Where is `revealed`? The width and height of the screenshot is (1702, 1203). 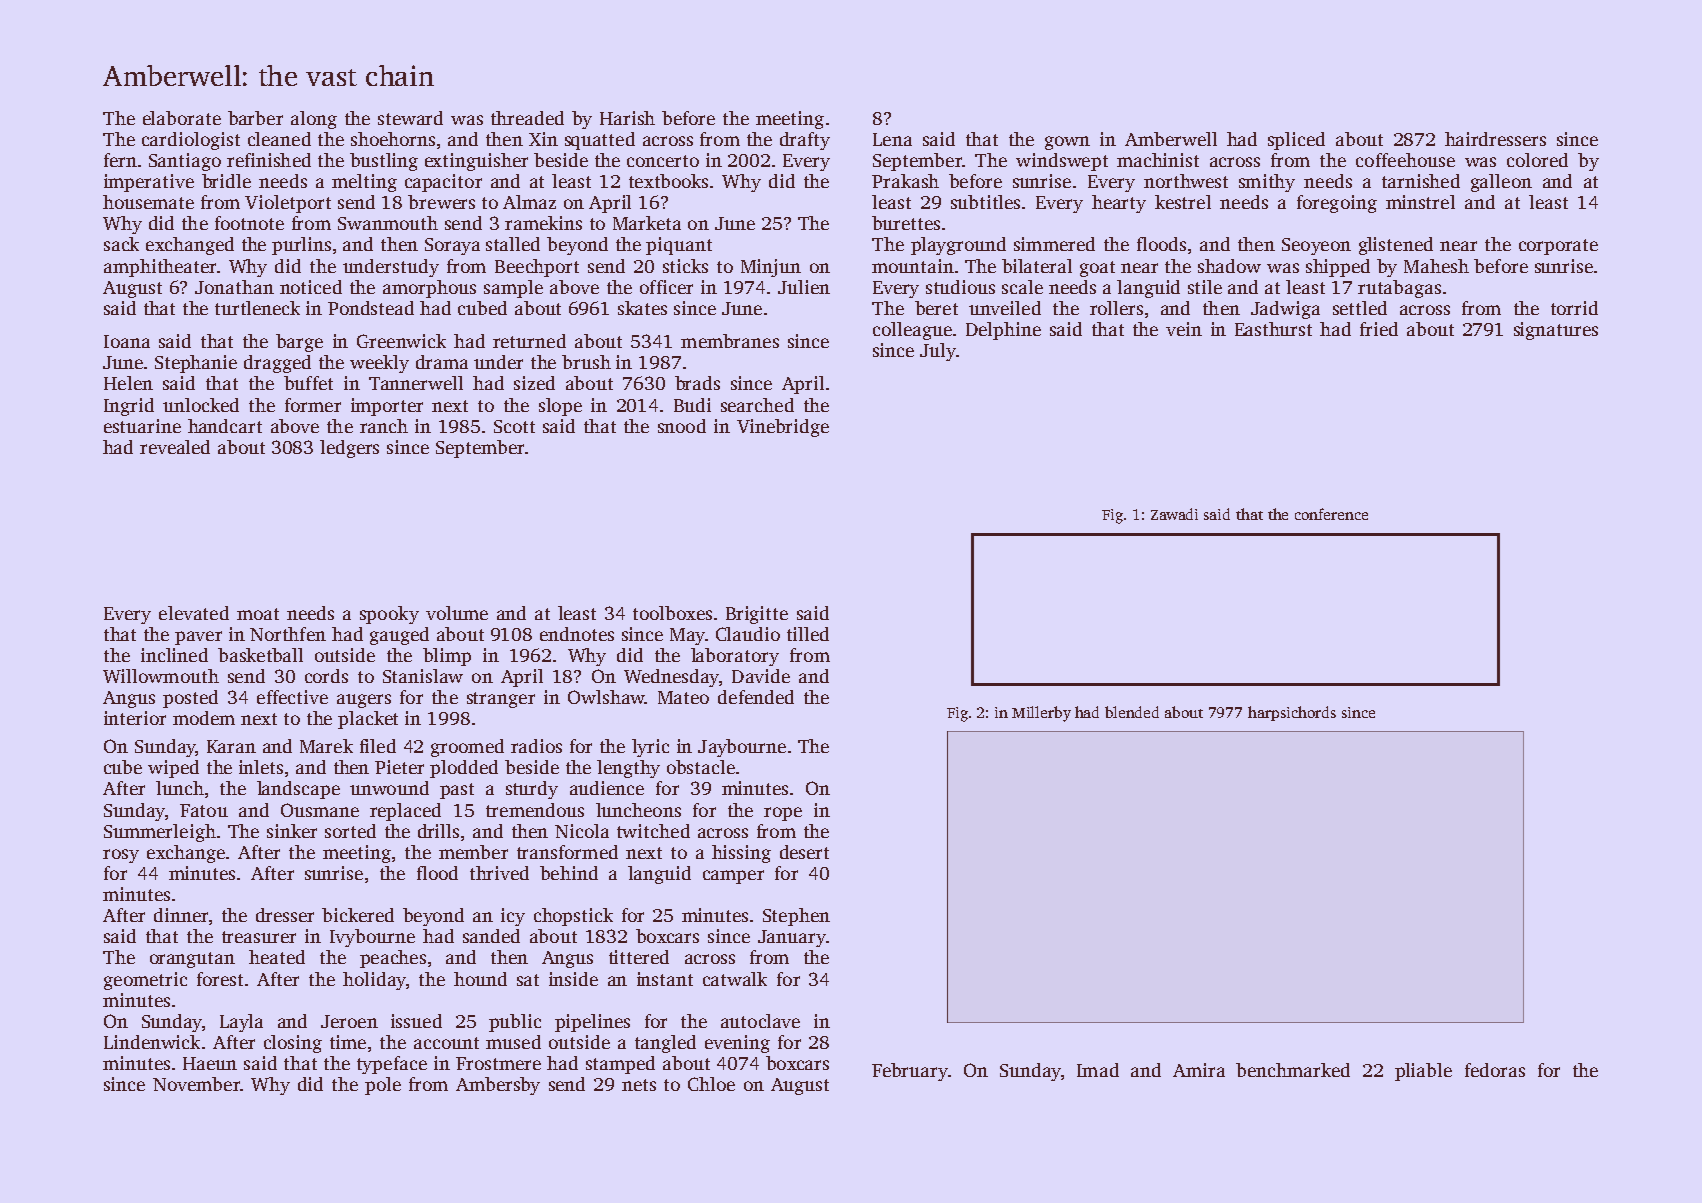 revealed is located at coordinates (175, 447).
